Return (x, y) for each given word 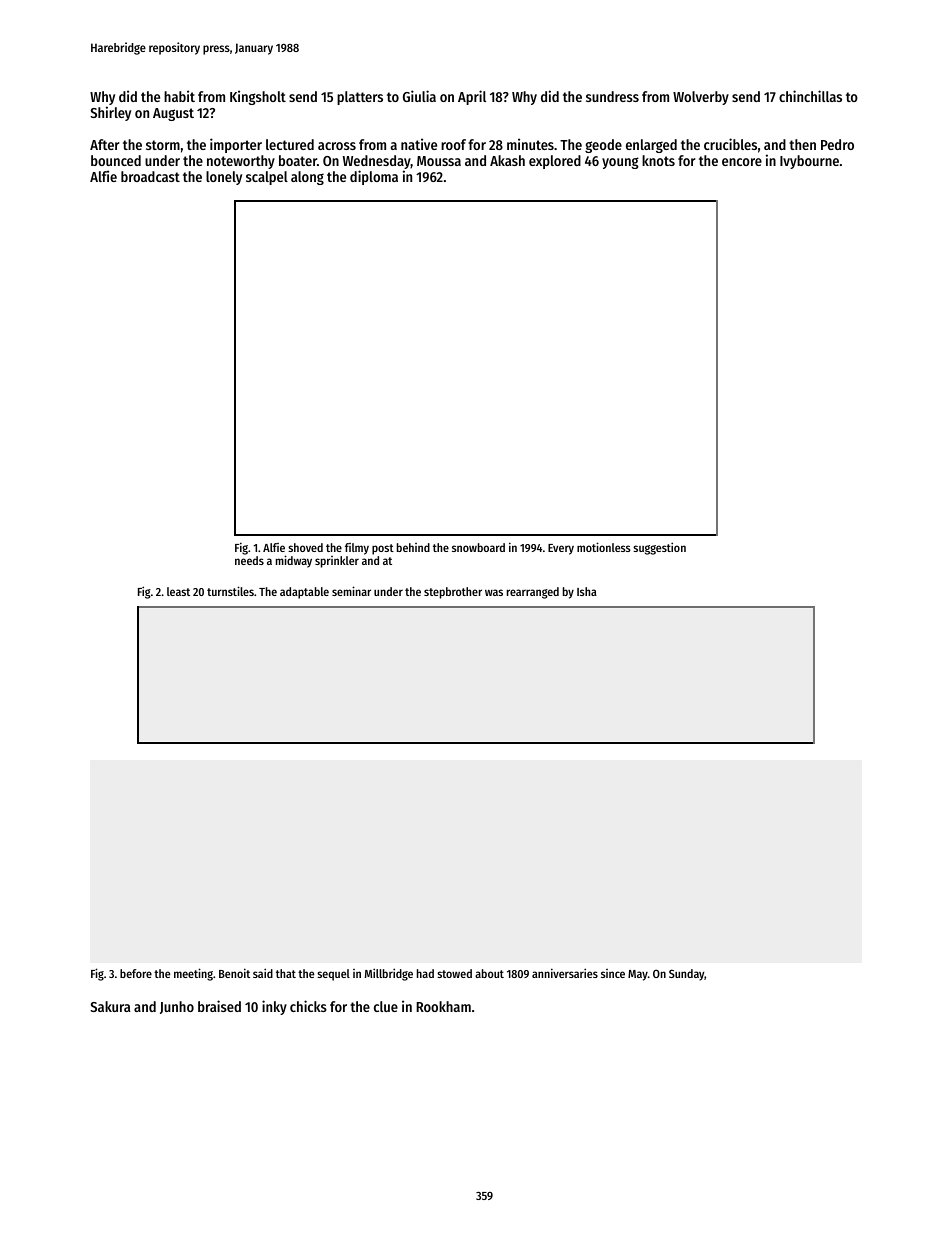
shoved (305, 547)
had (425, 973)
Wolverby (701, 98)
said (263, 973)
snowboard (478, 547)
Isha (587, 591)
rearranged (533, 593)
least (178, 591)
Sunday (687, 975)
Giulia (419, 96)
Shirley (110, 113)
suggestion (659, 548)
